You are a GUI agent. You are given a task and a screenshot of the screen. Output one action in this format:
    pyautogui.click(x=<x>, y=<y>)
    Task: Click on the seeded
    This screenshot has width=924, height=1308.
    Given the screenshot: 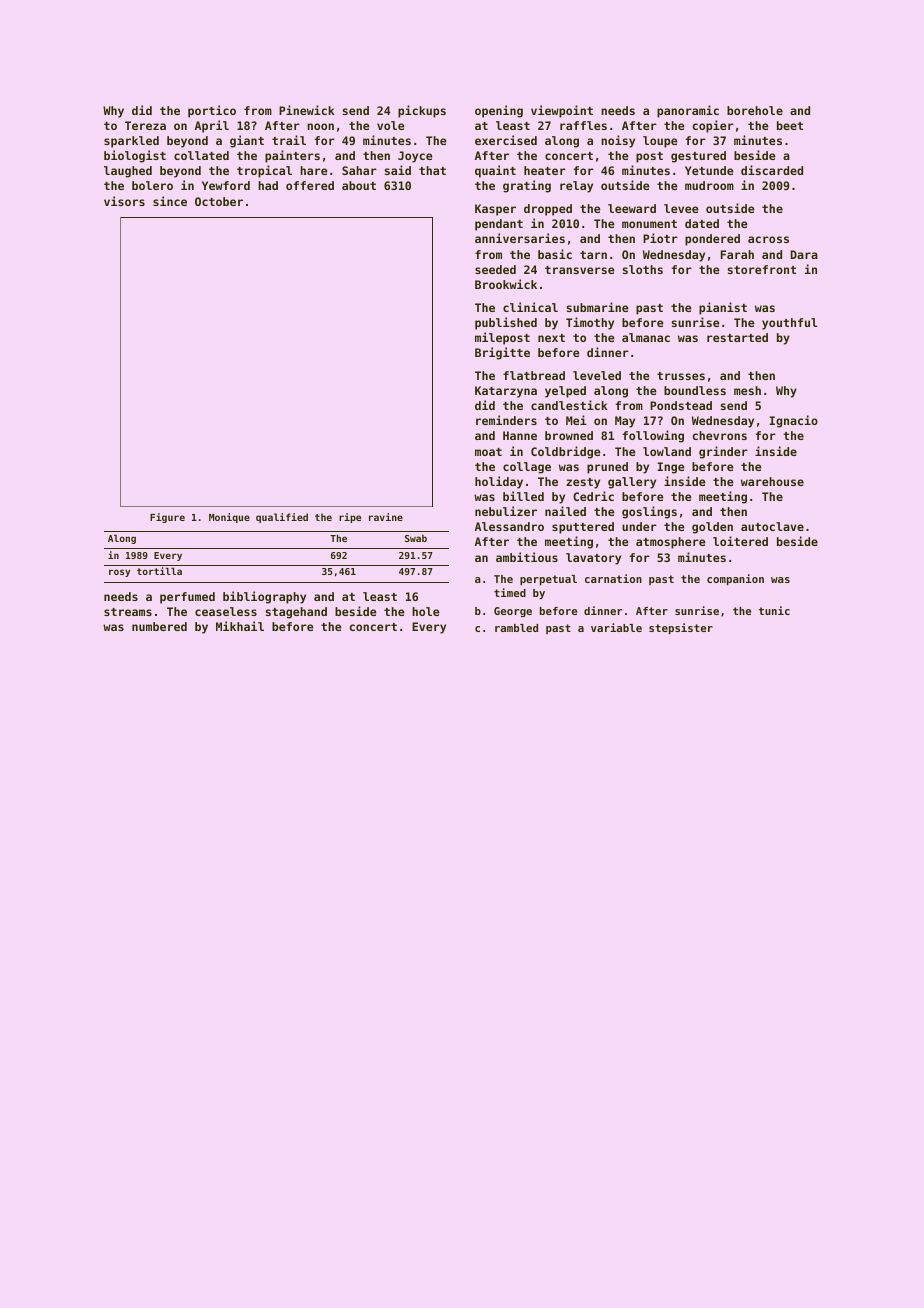 What is the action you would take?
    pyautogui.click(x=495, y=269)
